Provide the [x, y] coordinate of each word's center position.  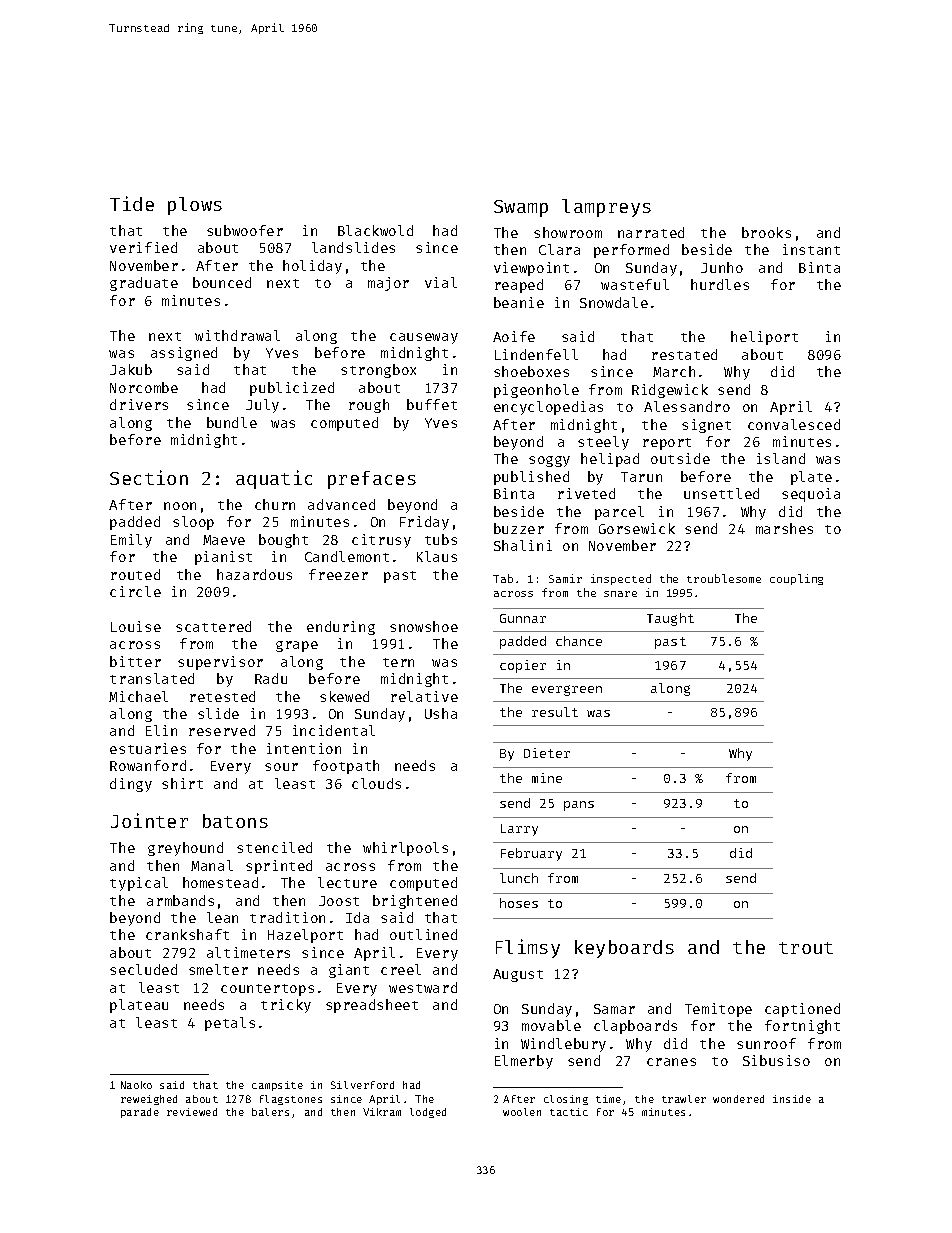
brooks [766, 232]
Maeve [224, 540]
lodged [428, 1113]
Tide [132, 203]
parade [140, 1113]
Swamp [521, 208]
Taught [670, 619]
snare [620, 594]
